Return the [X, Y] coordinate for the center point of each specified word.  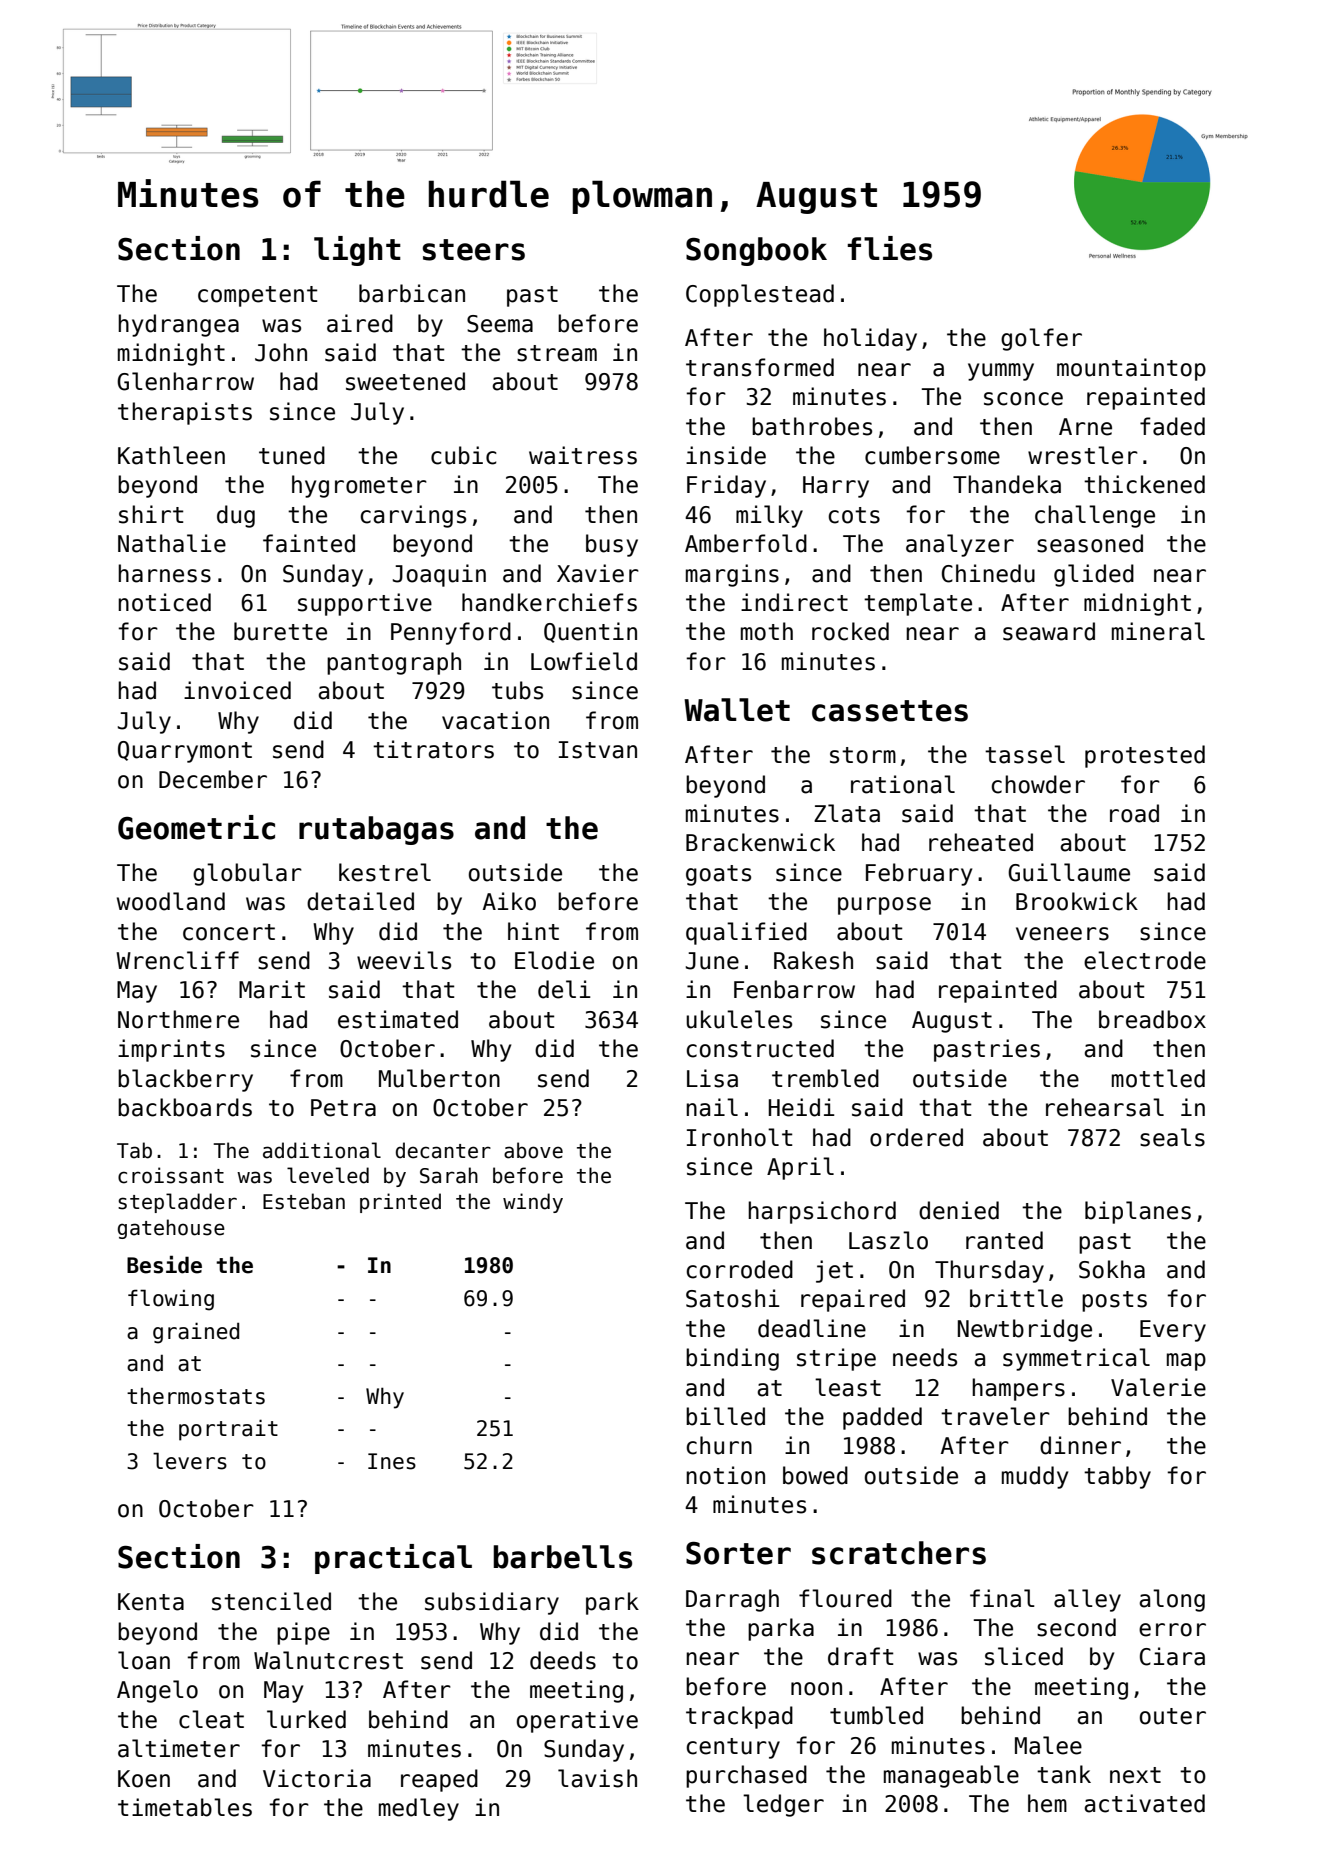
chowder [1038, 784]
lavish [597, 1778]
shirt [151, 514]
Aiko [509, 901]
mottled [1158, 1078]
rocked [850, 631]
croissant [171, 1175]
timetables [185, 1807]
